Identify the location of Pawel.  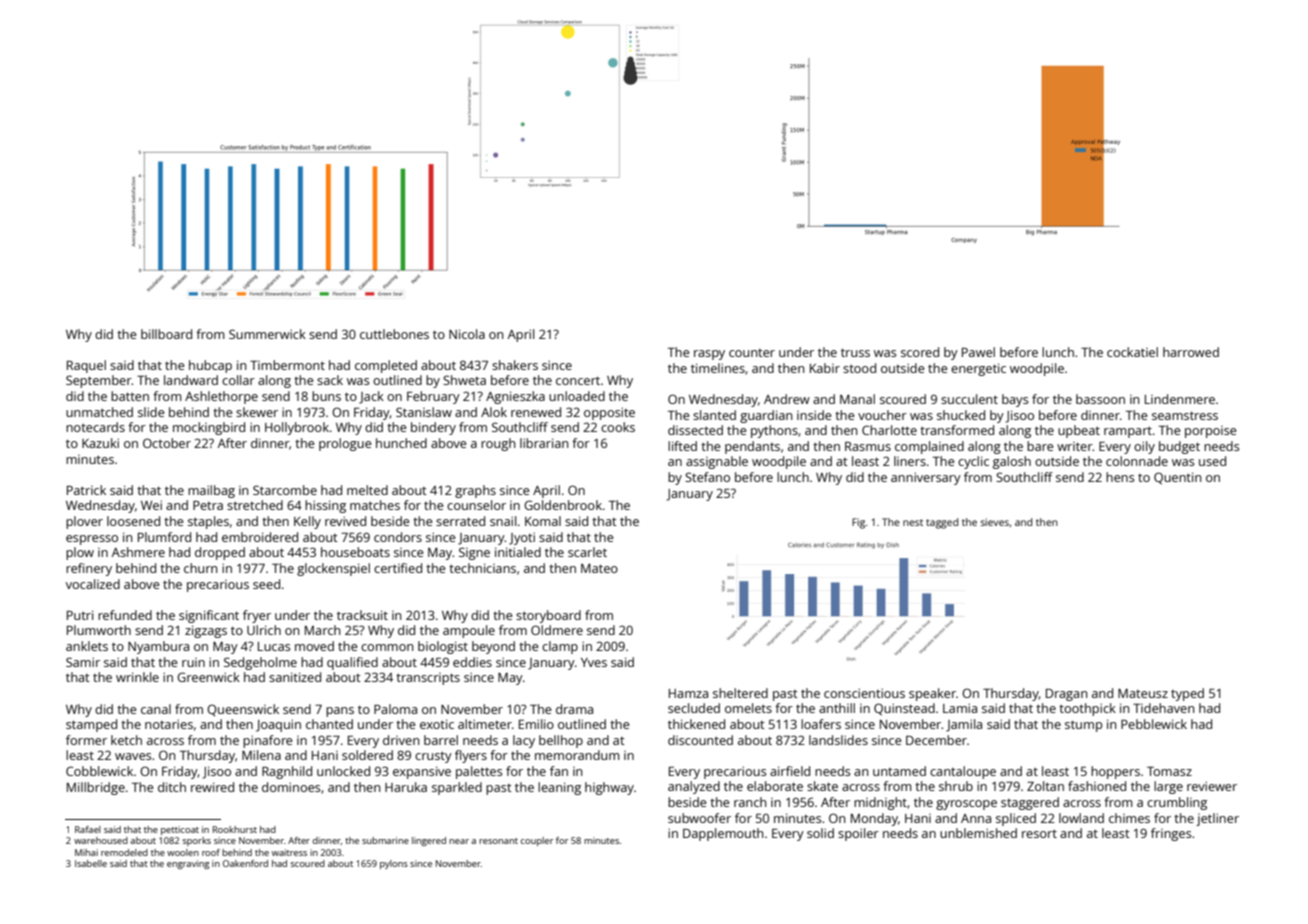
(978, 352).
